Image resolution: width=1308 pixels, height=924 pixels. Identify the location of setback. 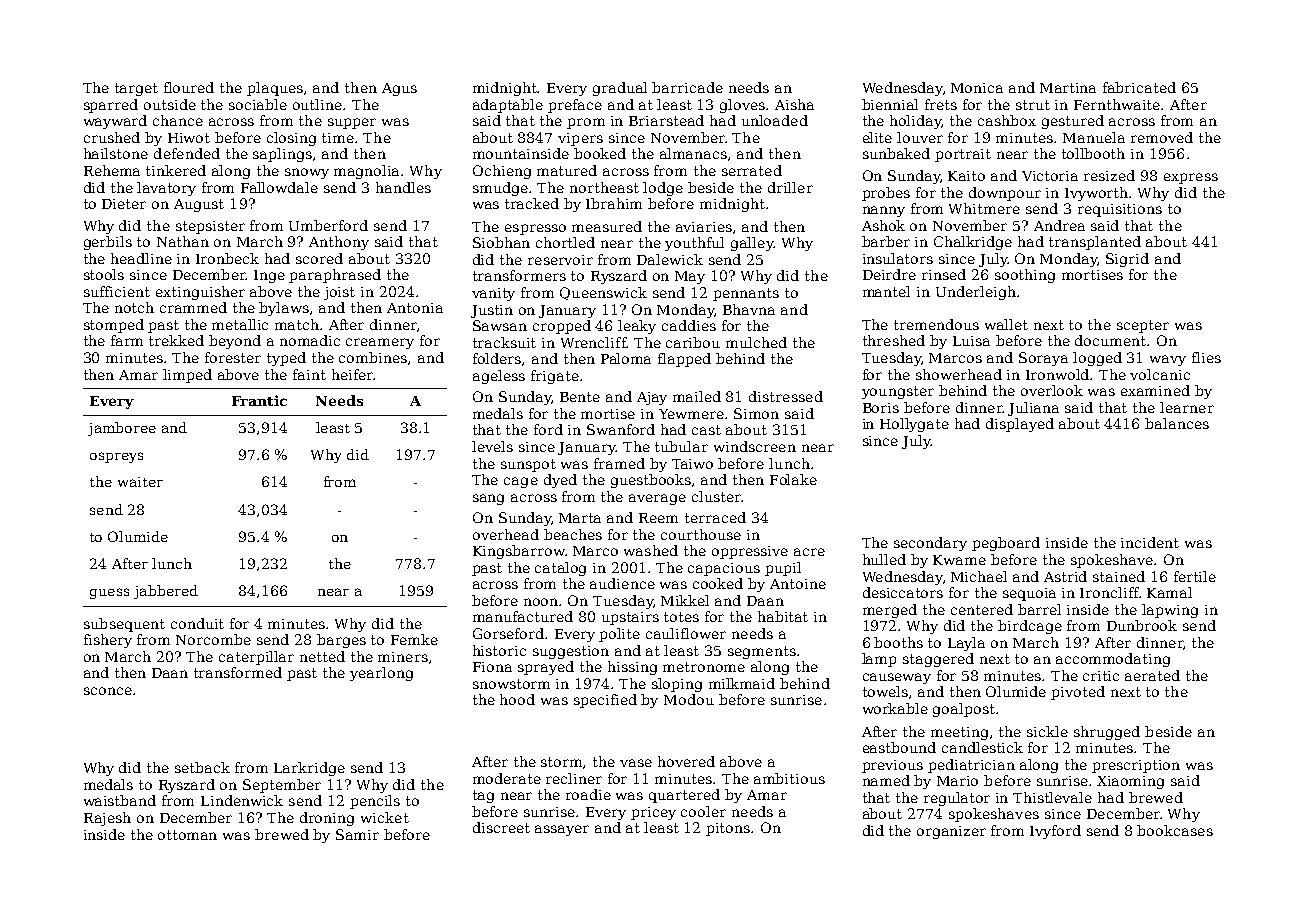
(202, 767).
